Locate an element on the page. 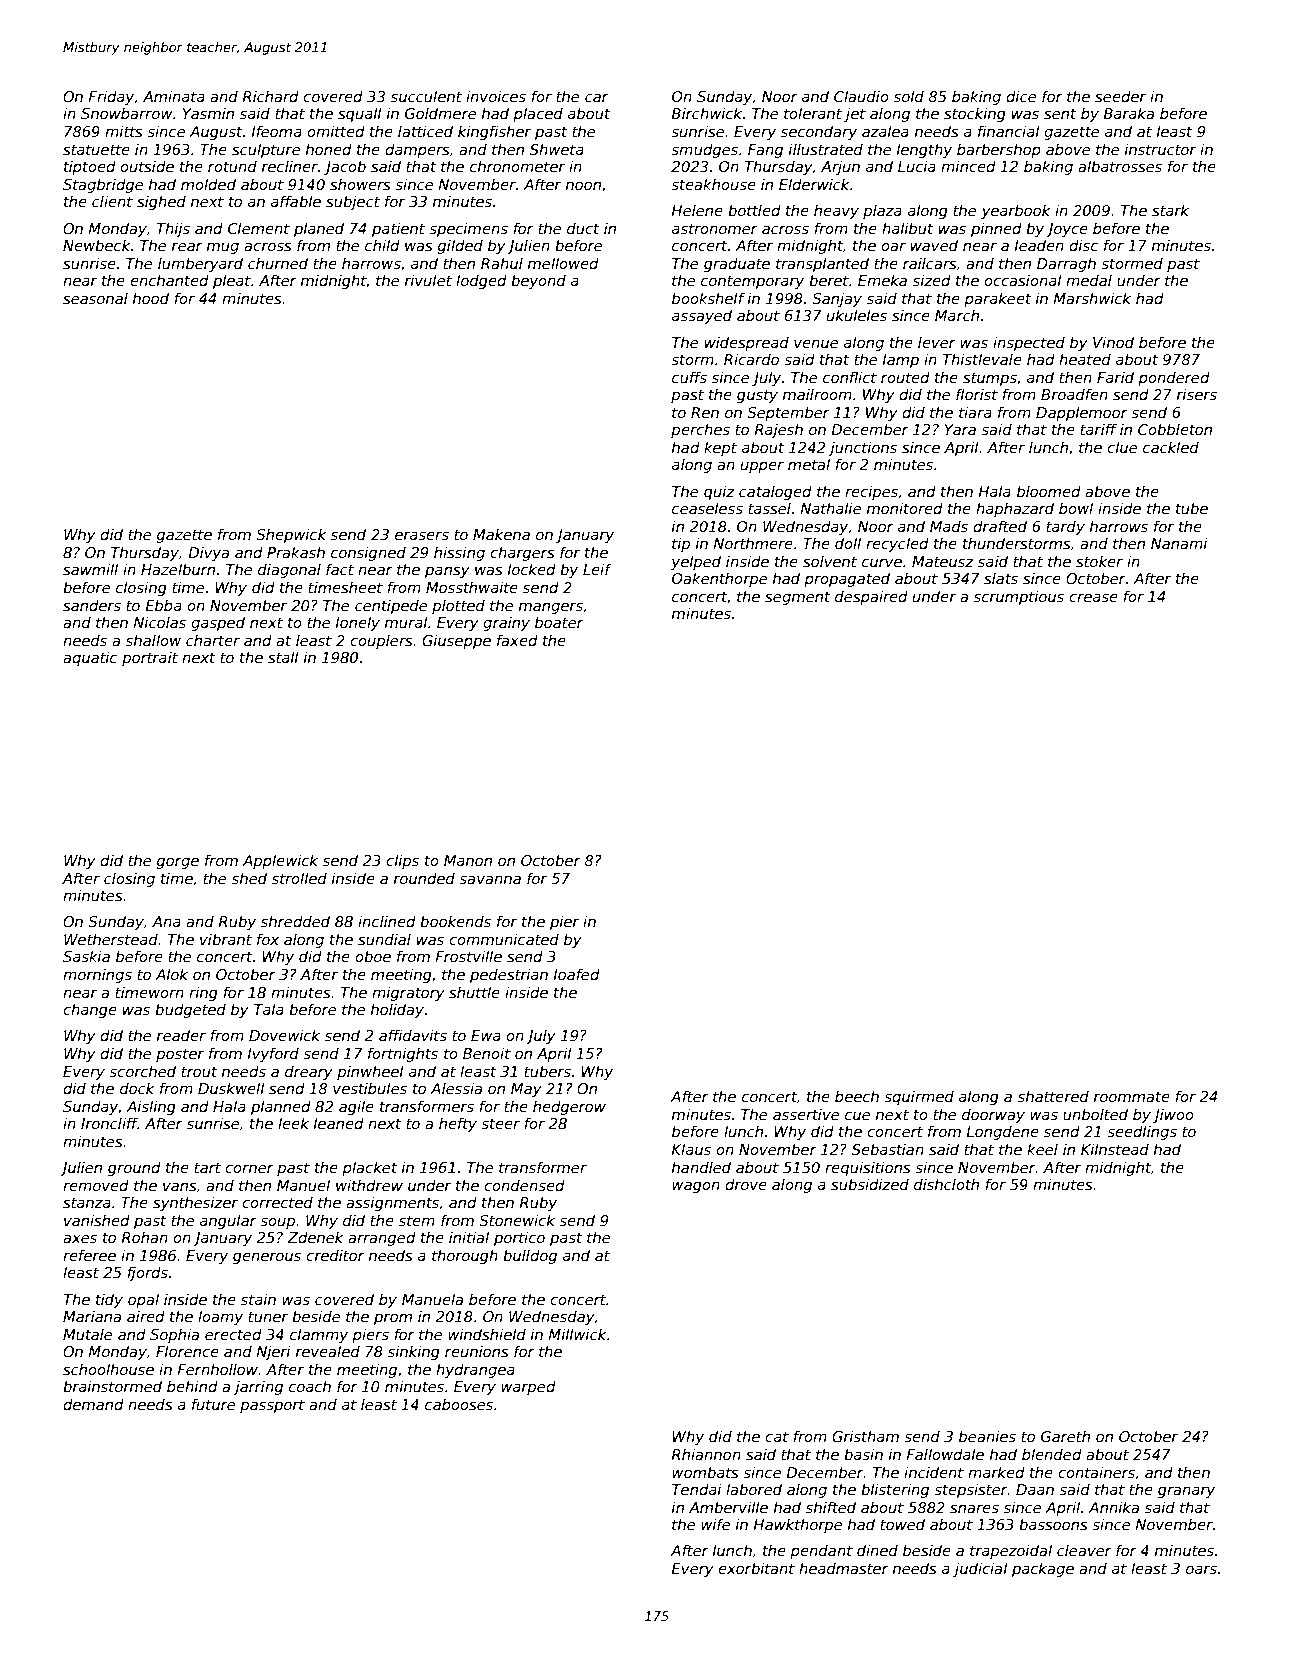  scrumptious is located at coordinates (1019, 597).
